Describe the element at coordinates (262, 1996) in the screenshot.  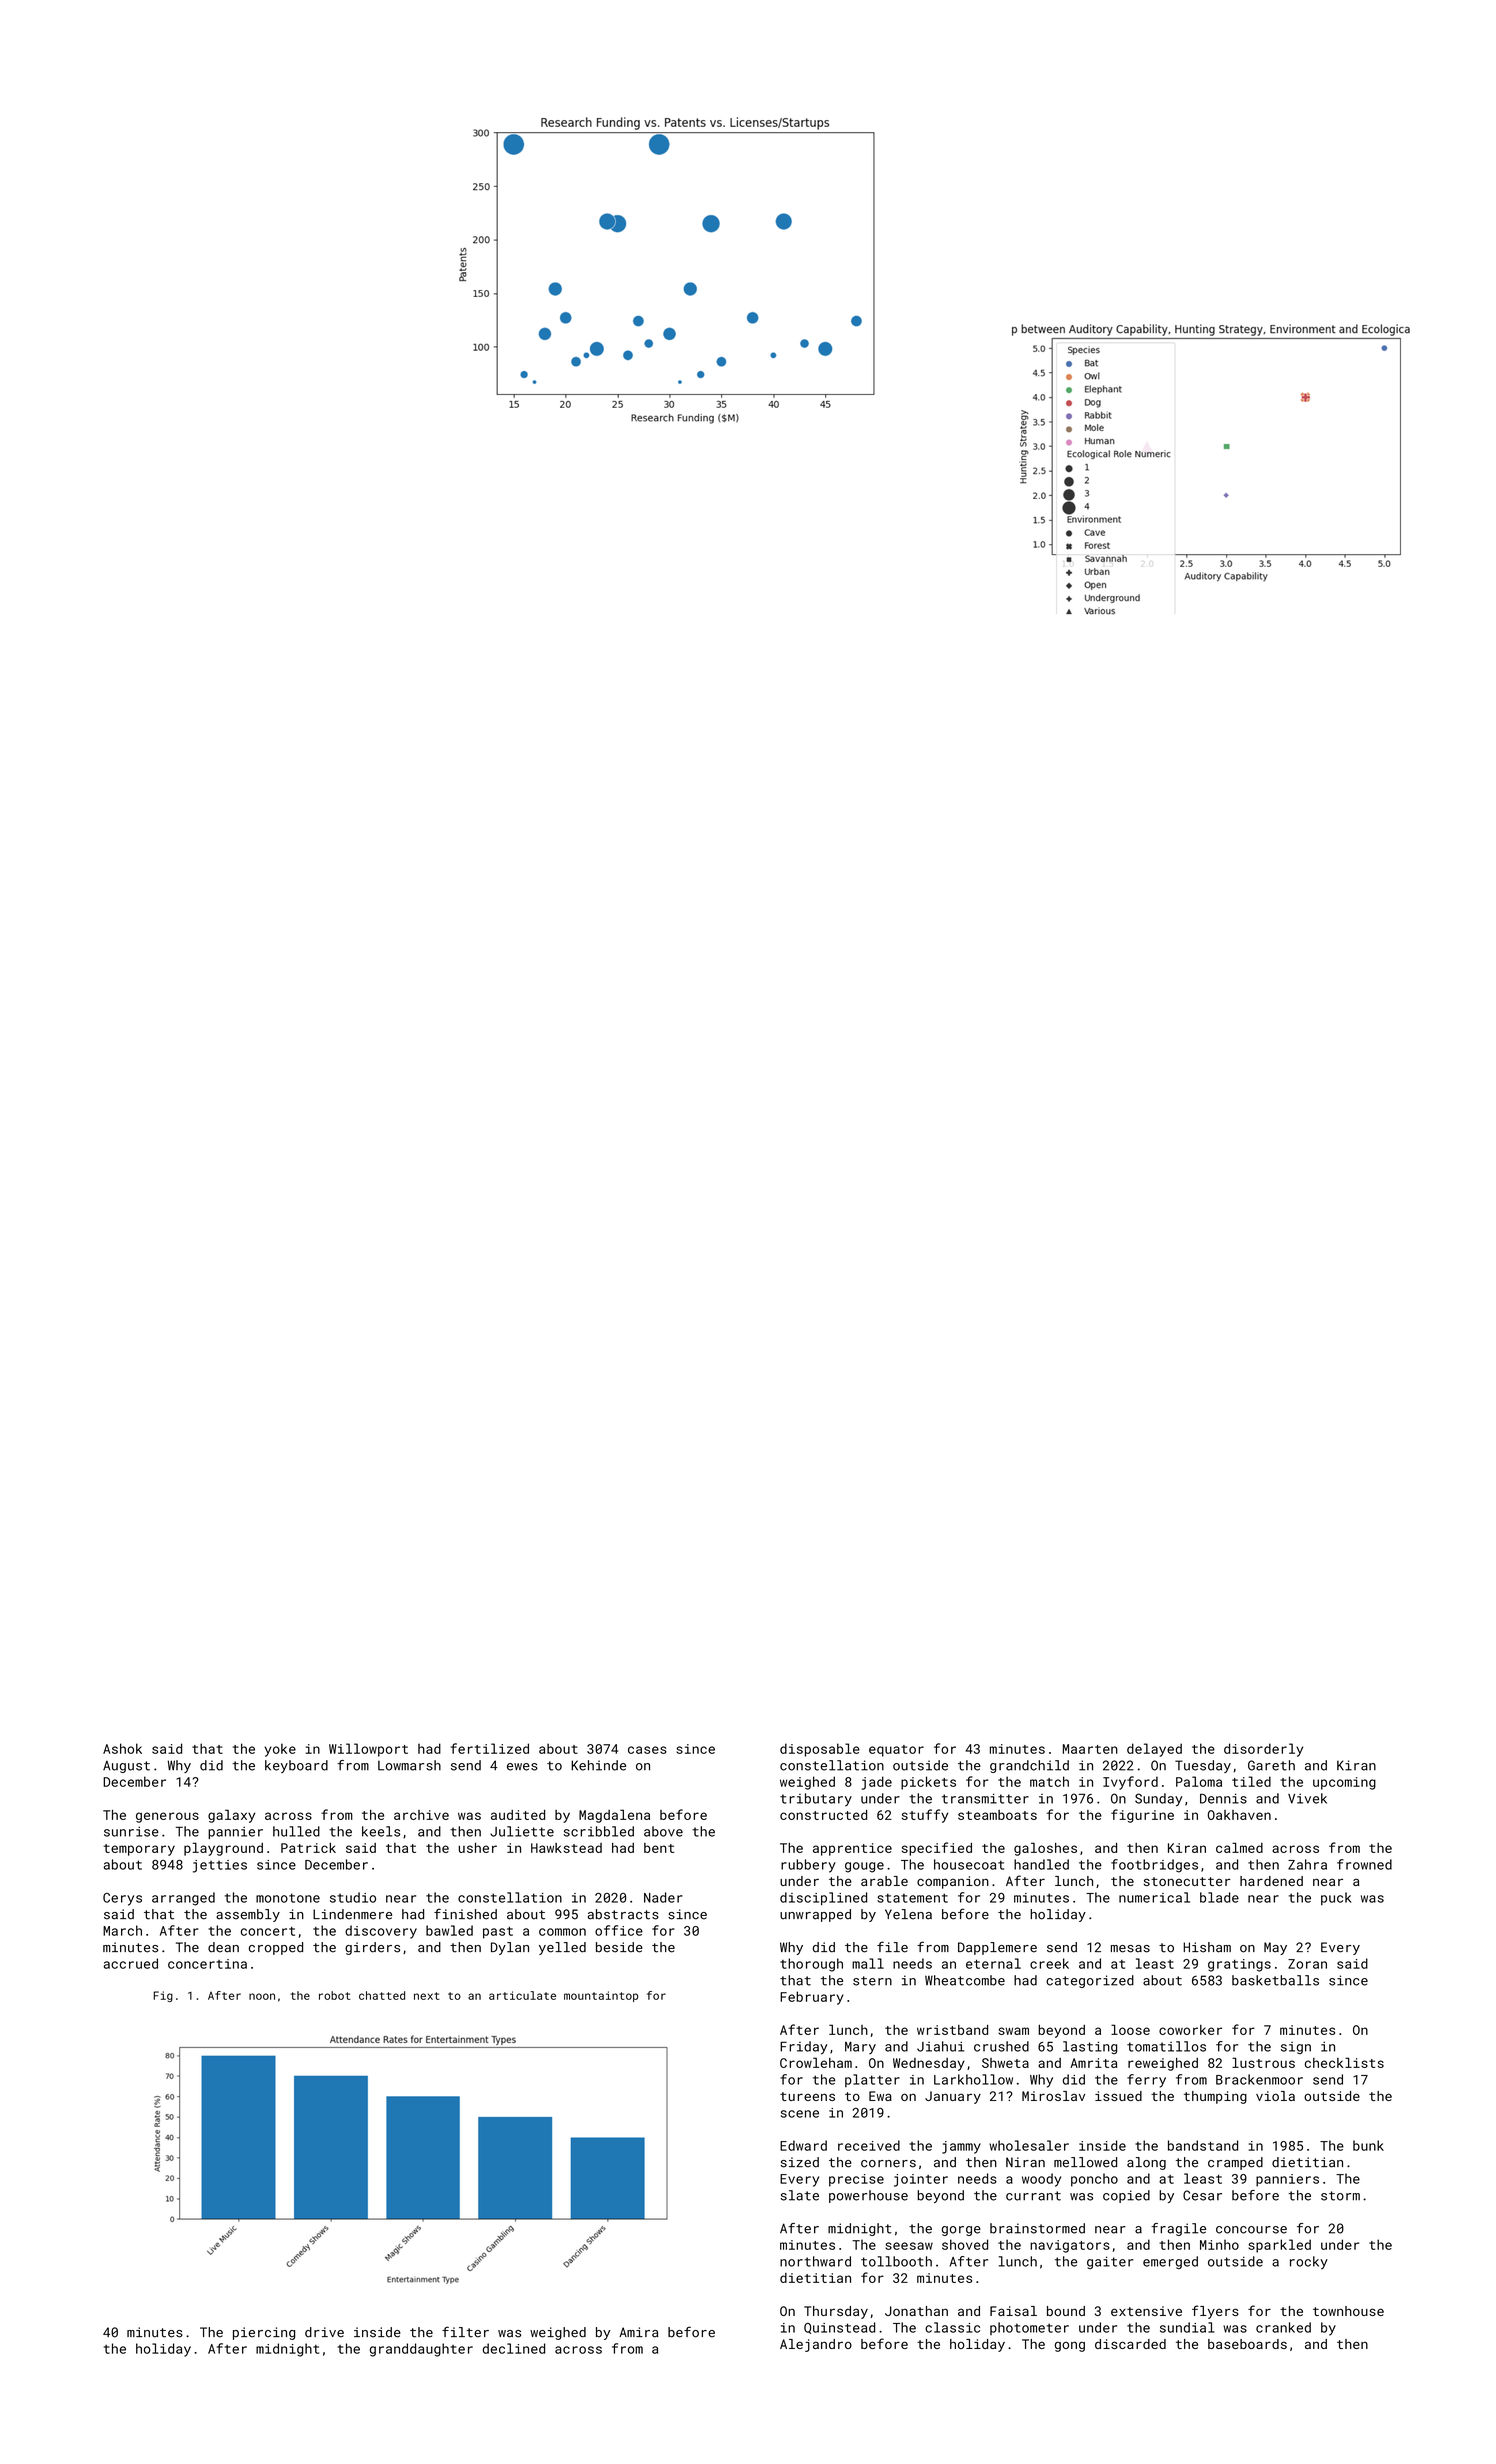
I see `noon` at that location.
